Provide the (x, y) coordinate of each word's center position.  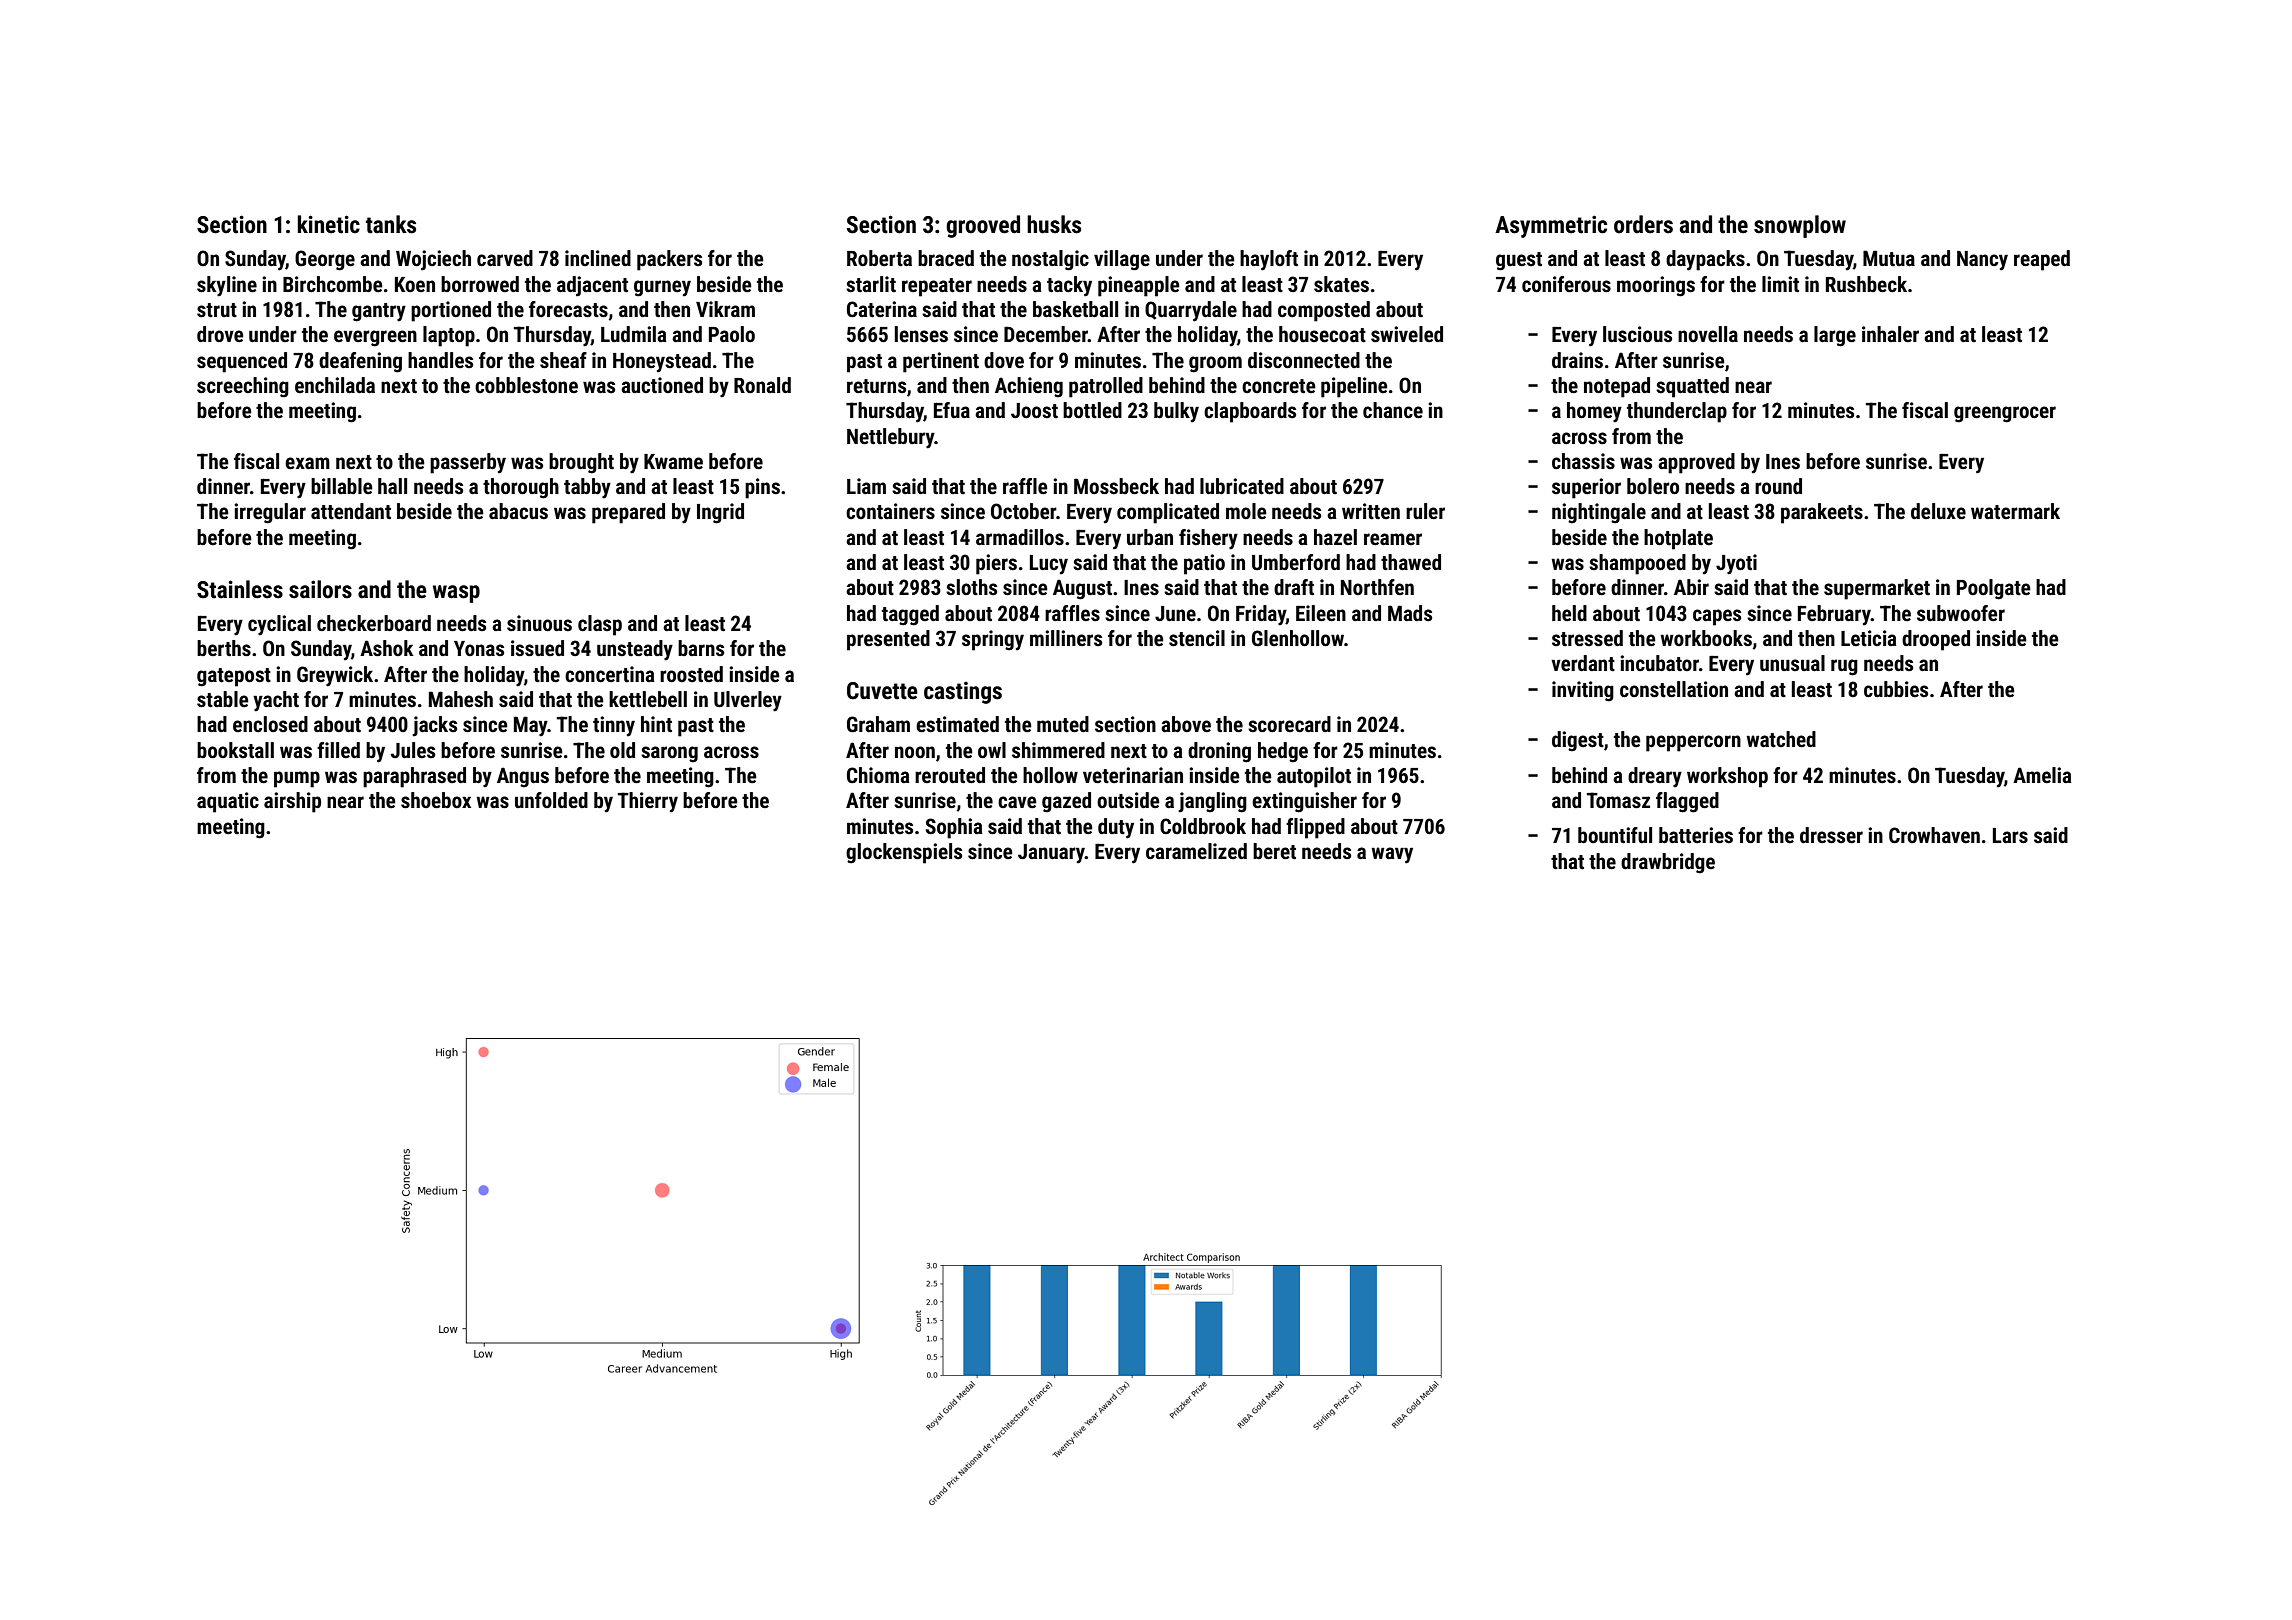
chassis (1583, 461)
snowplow (1800, 226)
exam (307, 463)
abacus (518, 511)
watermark (2015, 511)
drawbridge (1668, 863)
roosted (691, 674)
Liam (866, 486)
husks (1054, 224)
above (1186, 724)
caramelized (1196, 851)
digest (1578, 741)
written (1371, 511)
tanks (391, 224)
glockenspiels (904, 853)
